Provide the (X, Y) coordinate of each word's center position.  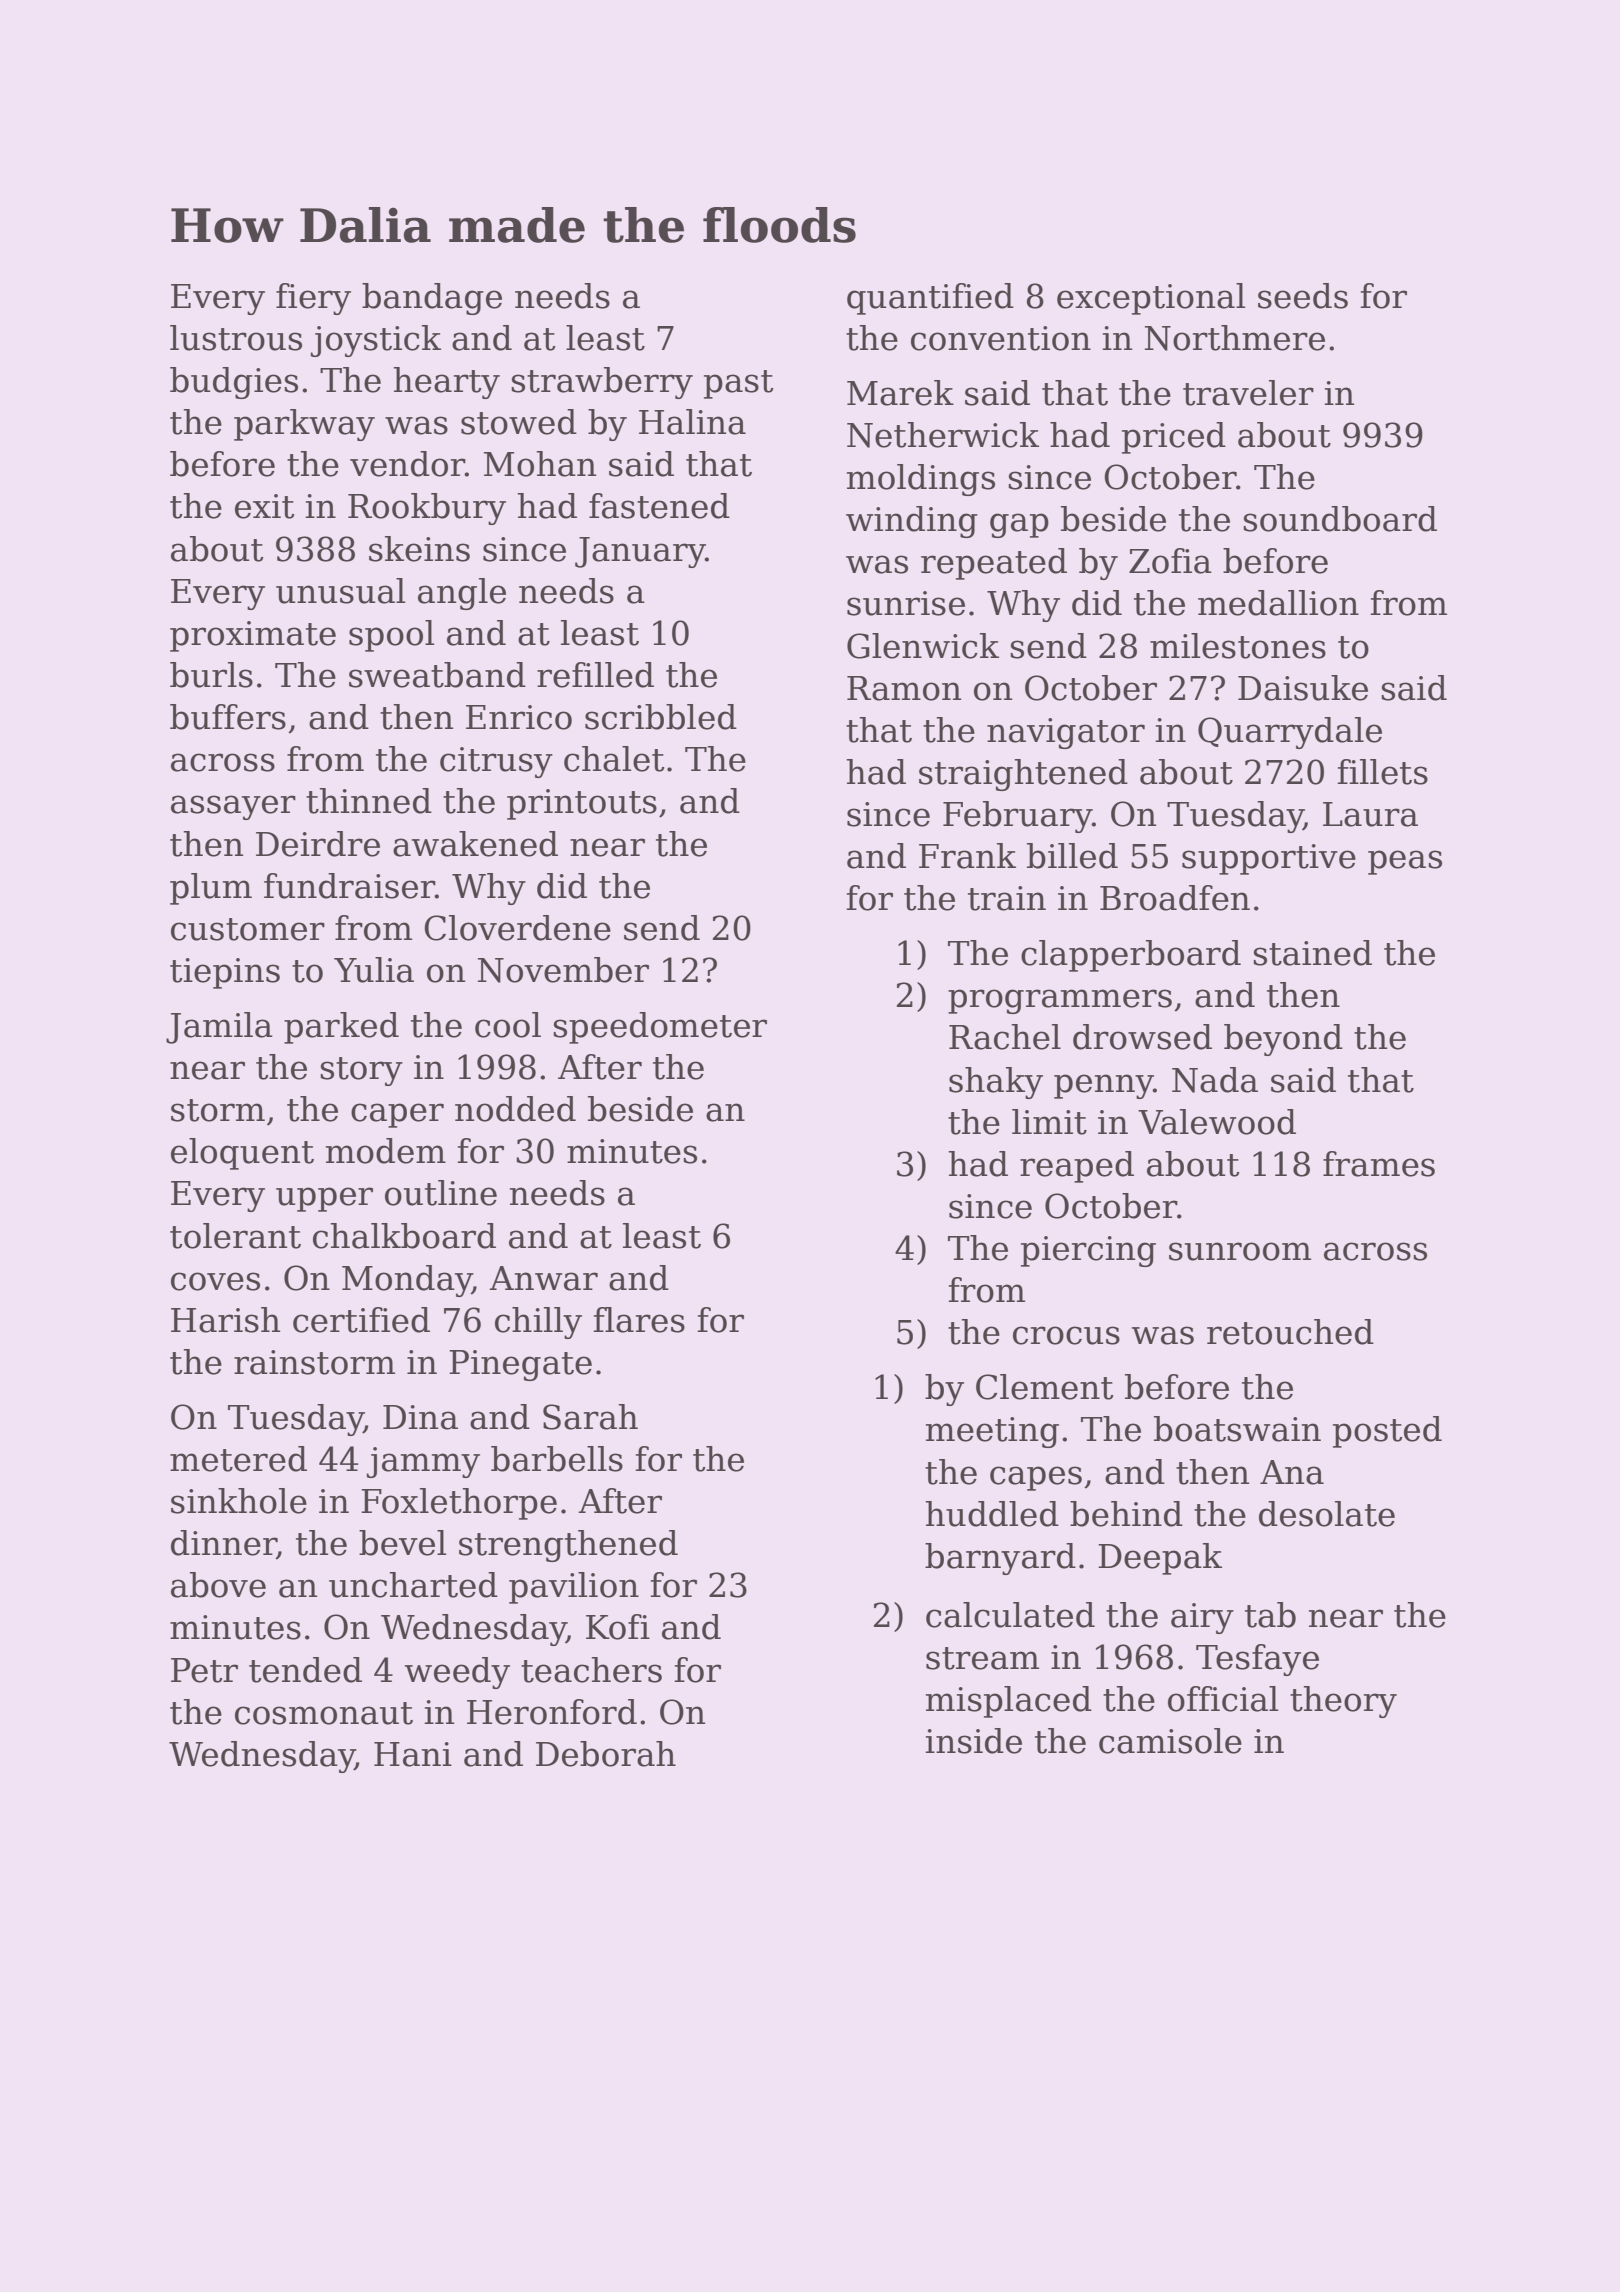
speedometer (660, 1028)
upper (324, 1199)
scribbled (661, 717)
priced (1174, 438)
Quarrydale (1290, 733)
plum (211, 889)
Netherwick (943, 435)
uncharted (413, 1585)
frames (1379, 1164)
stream (982, 1658)
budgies (234, 383)
